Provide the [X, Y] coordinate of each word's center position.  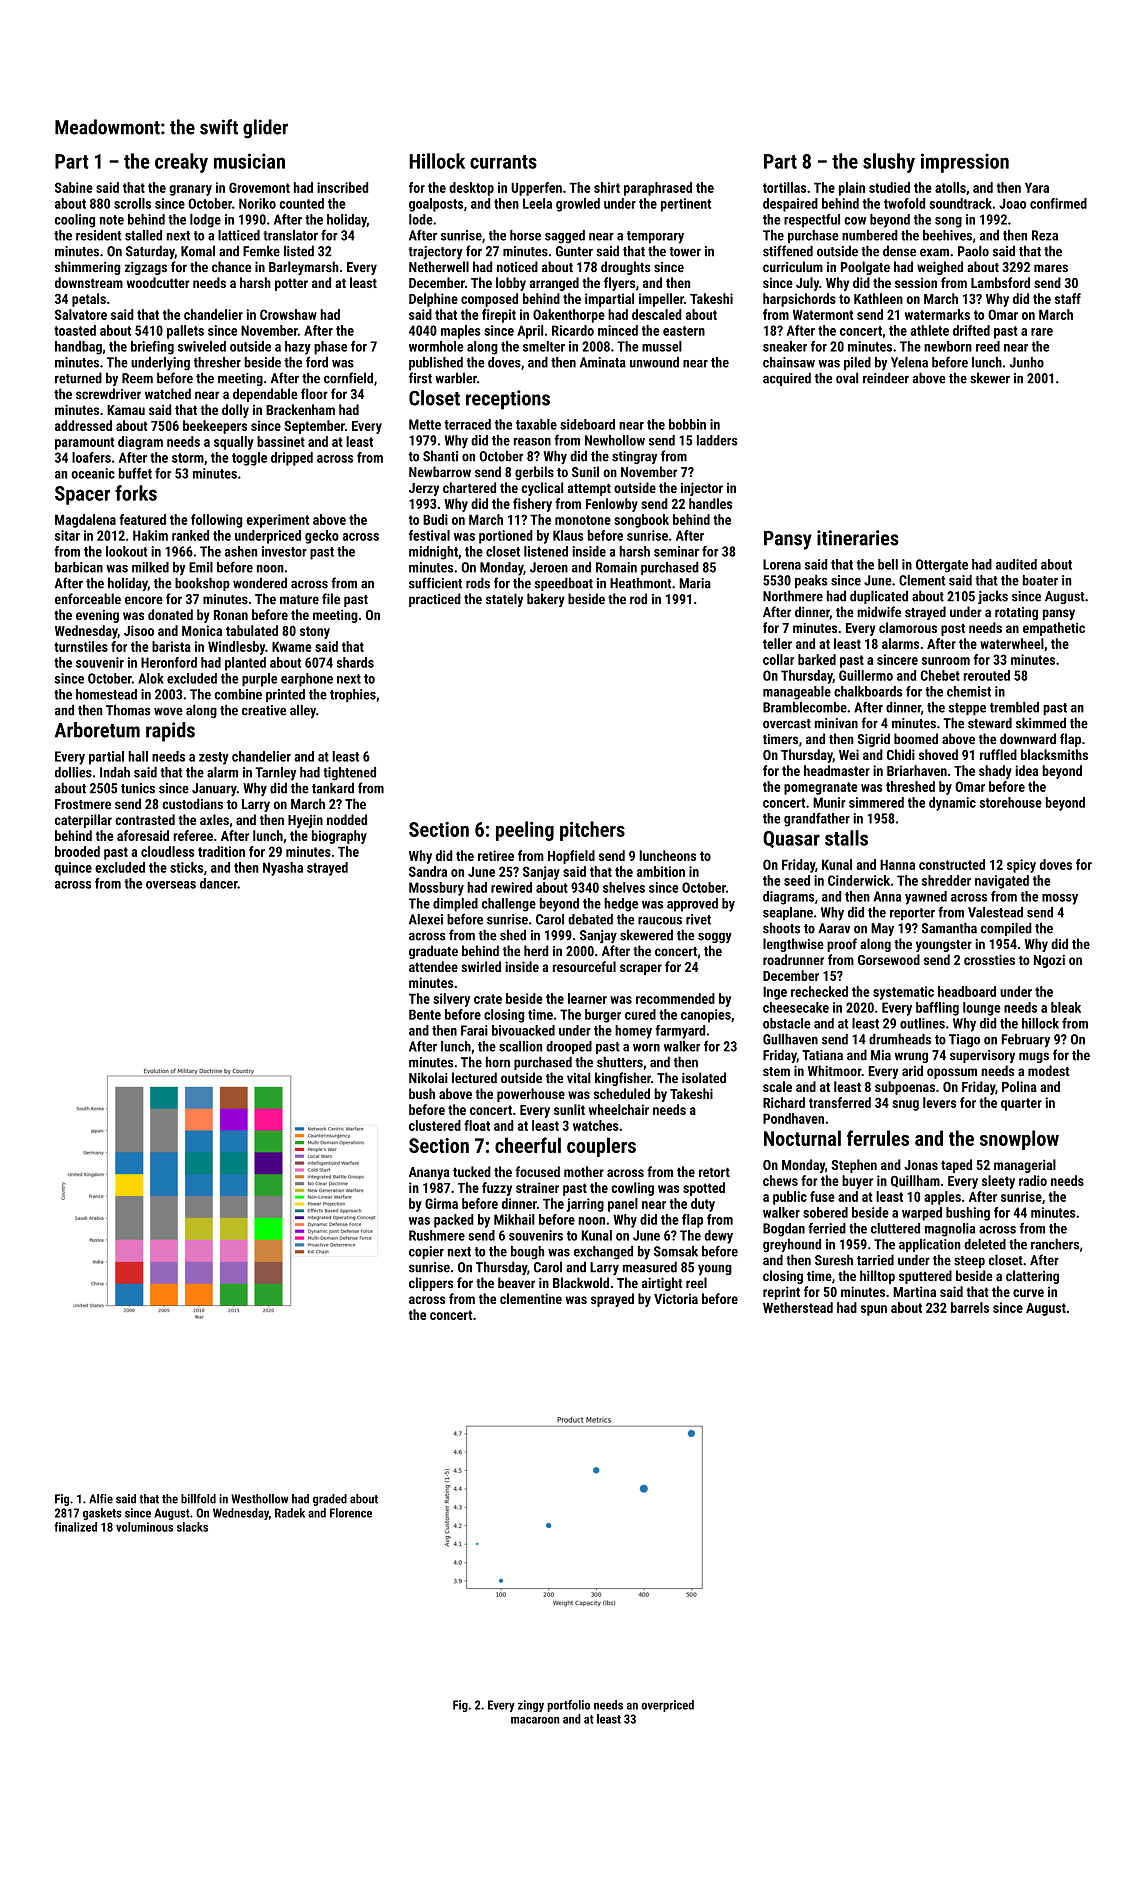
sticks [186, 867]
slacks [192, 1527]
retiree [496, 855]
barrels [970, 1307]
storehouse [1011, 802]
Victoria [676, 1298]
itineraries [858, 538]
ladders [717, 440]
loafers [91, 457]
